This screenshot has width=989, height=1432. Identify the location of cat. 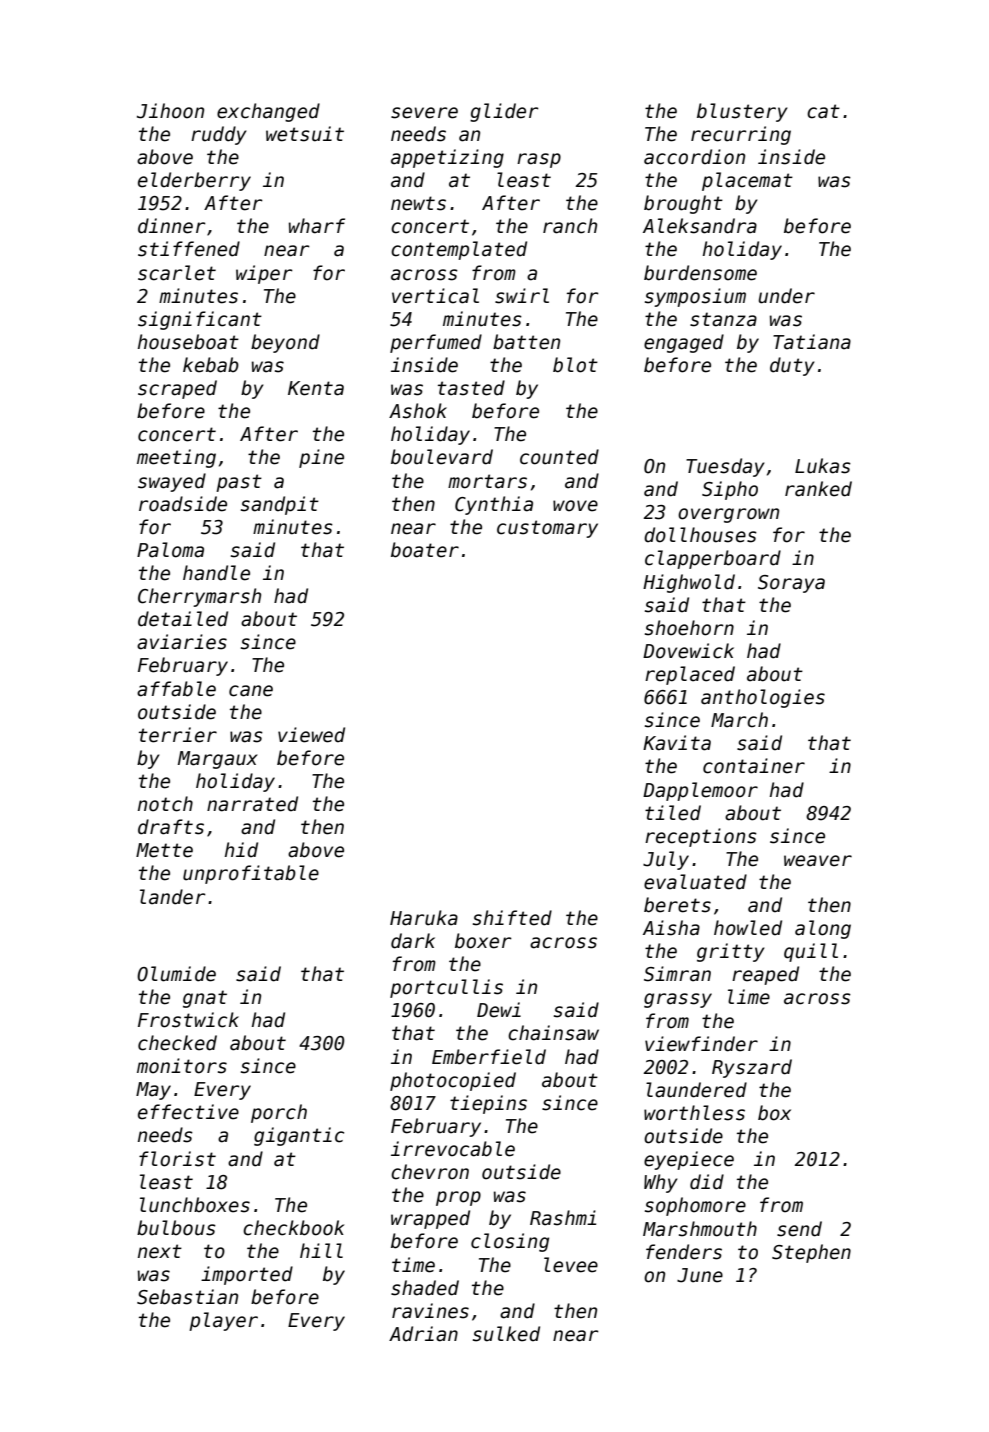
(823, 111).
